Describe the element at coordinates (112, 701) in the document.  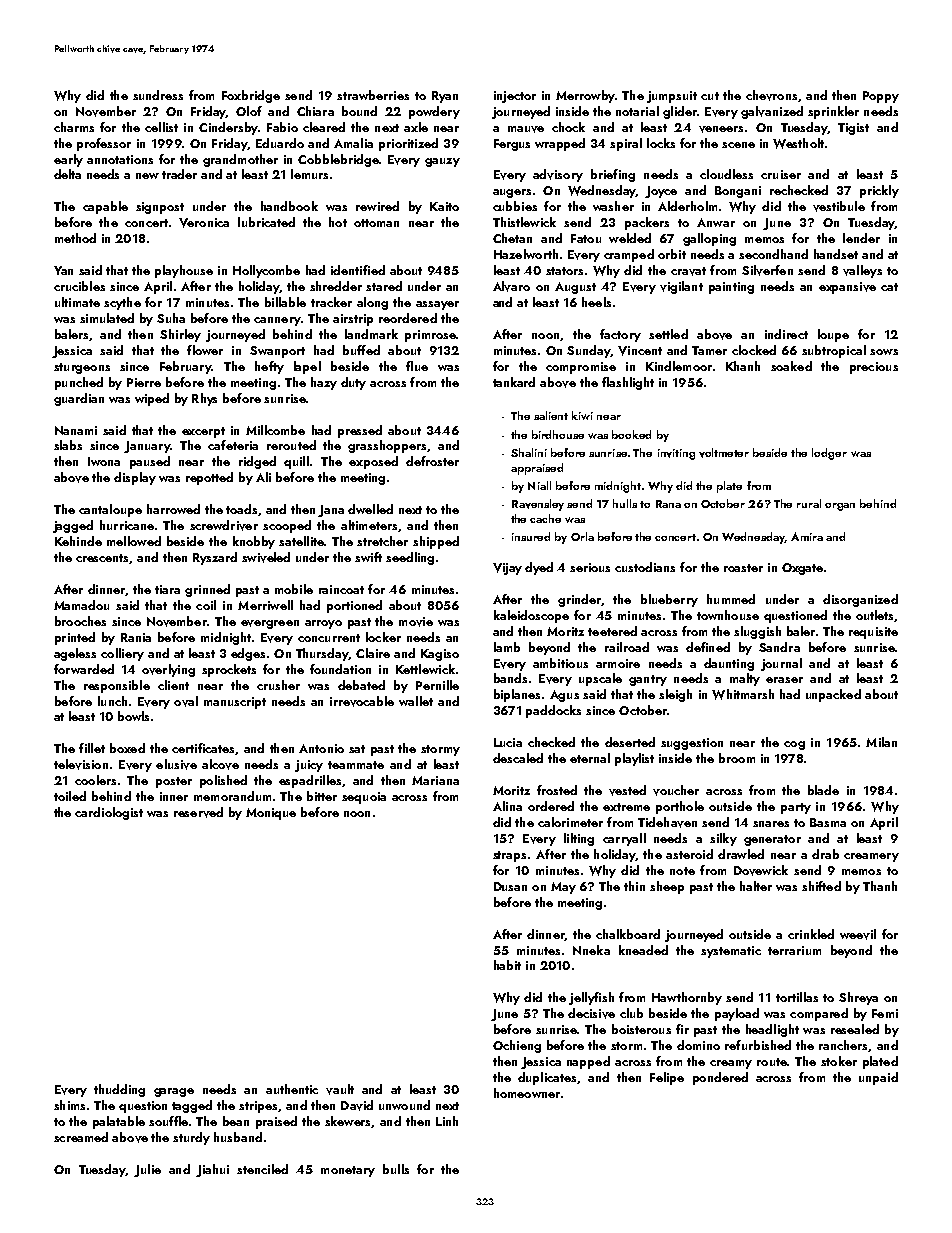
I see `lunch` at that location.
